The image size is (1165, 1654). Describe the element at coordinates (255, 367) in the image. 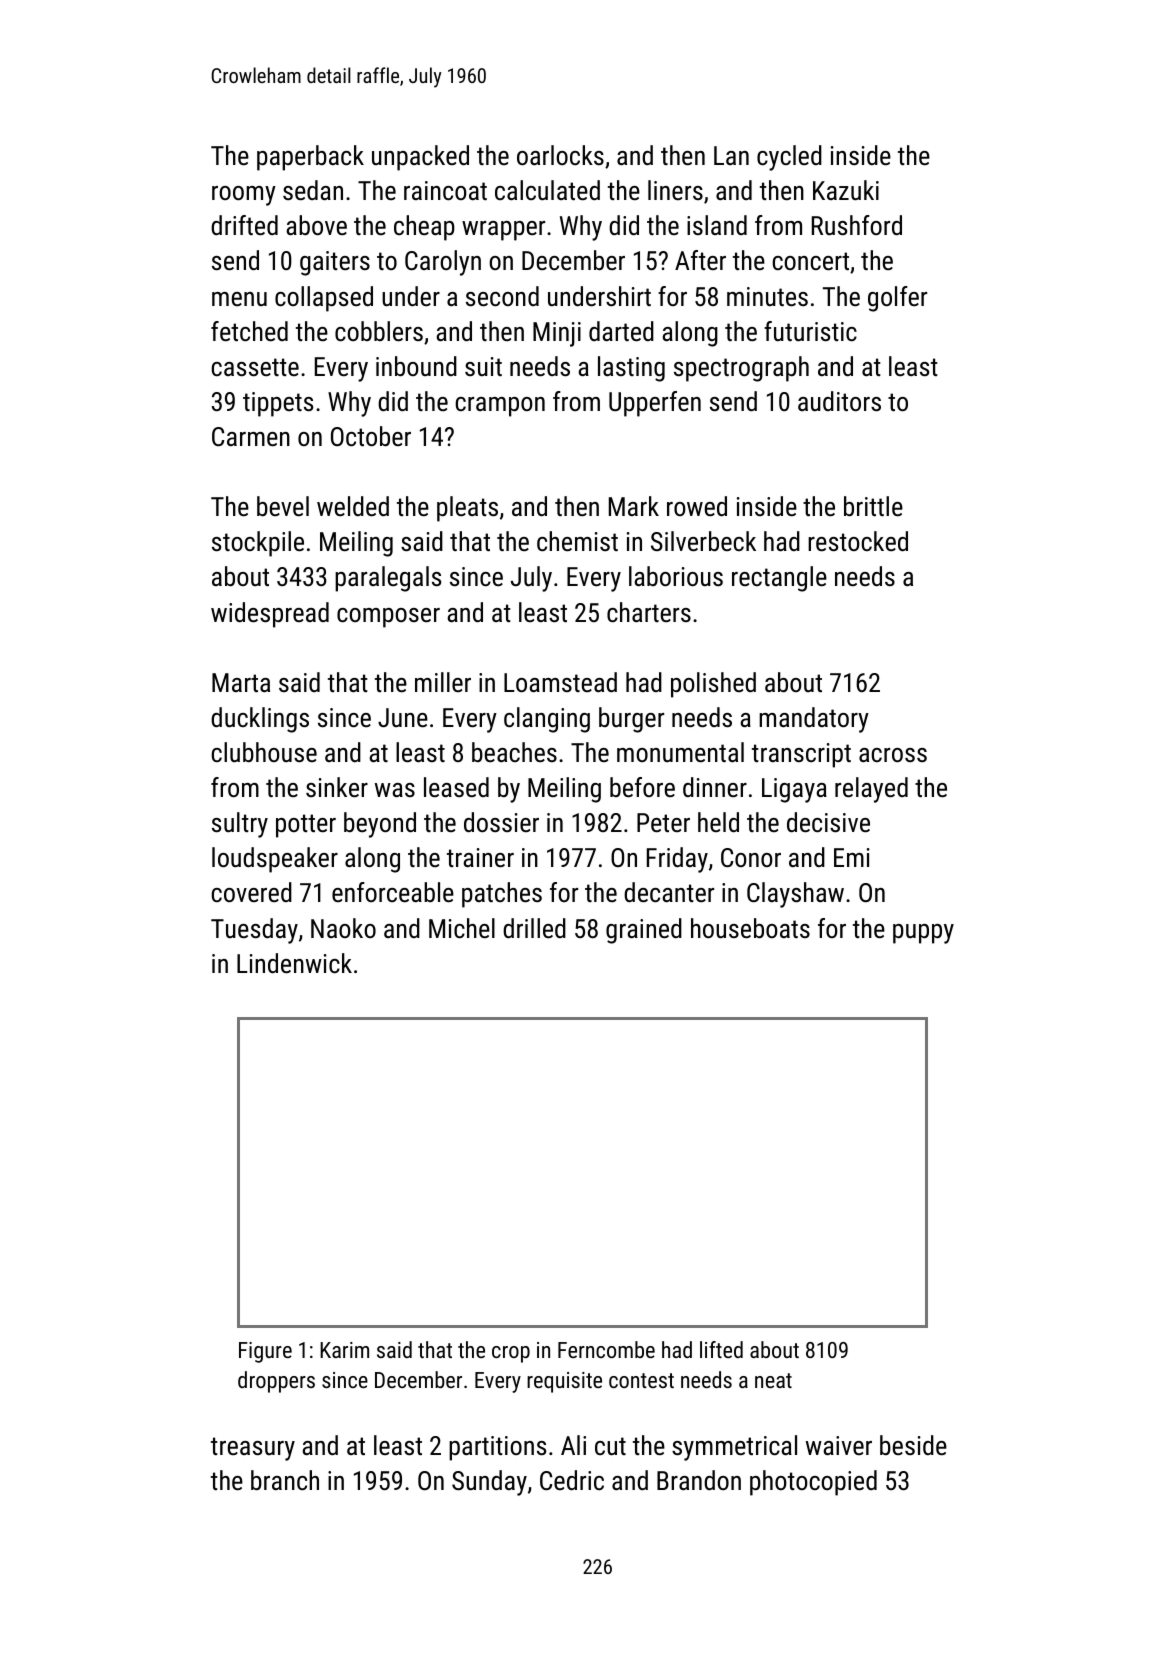

I see `cassette` at that location.
